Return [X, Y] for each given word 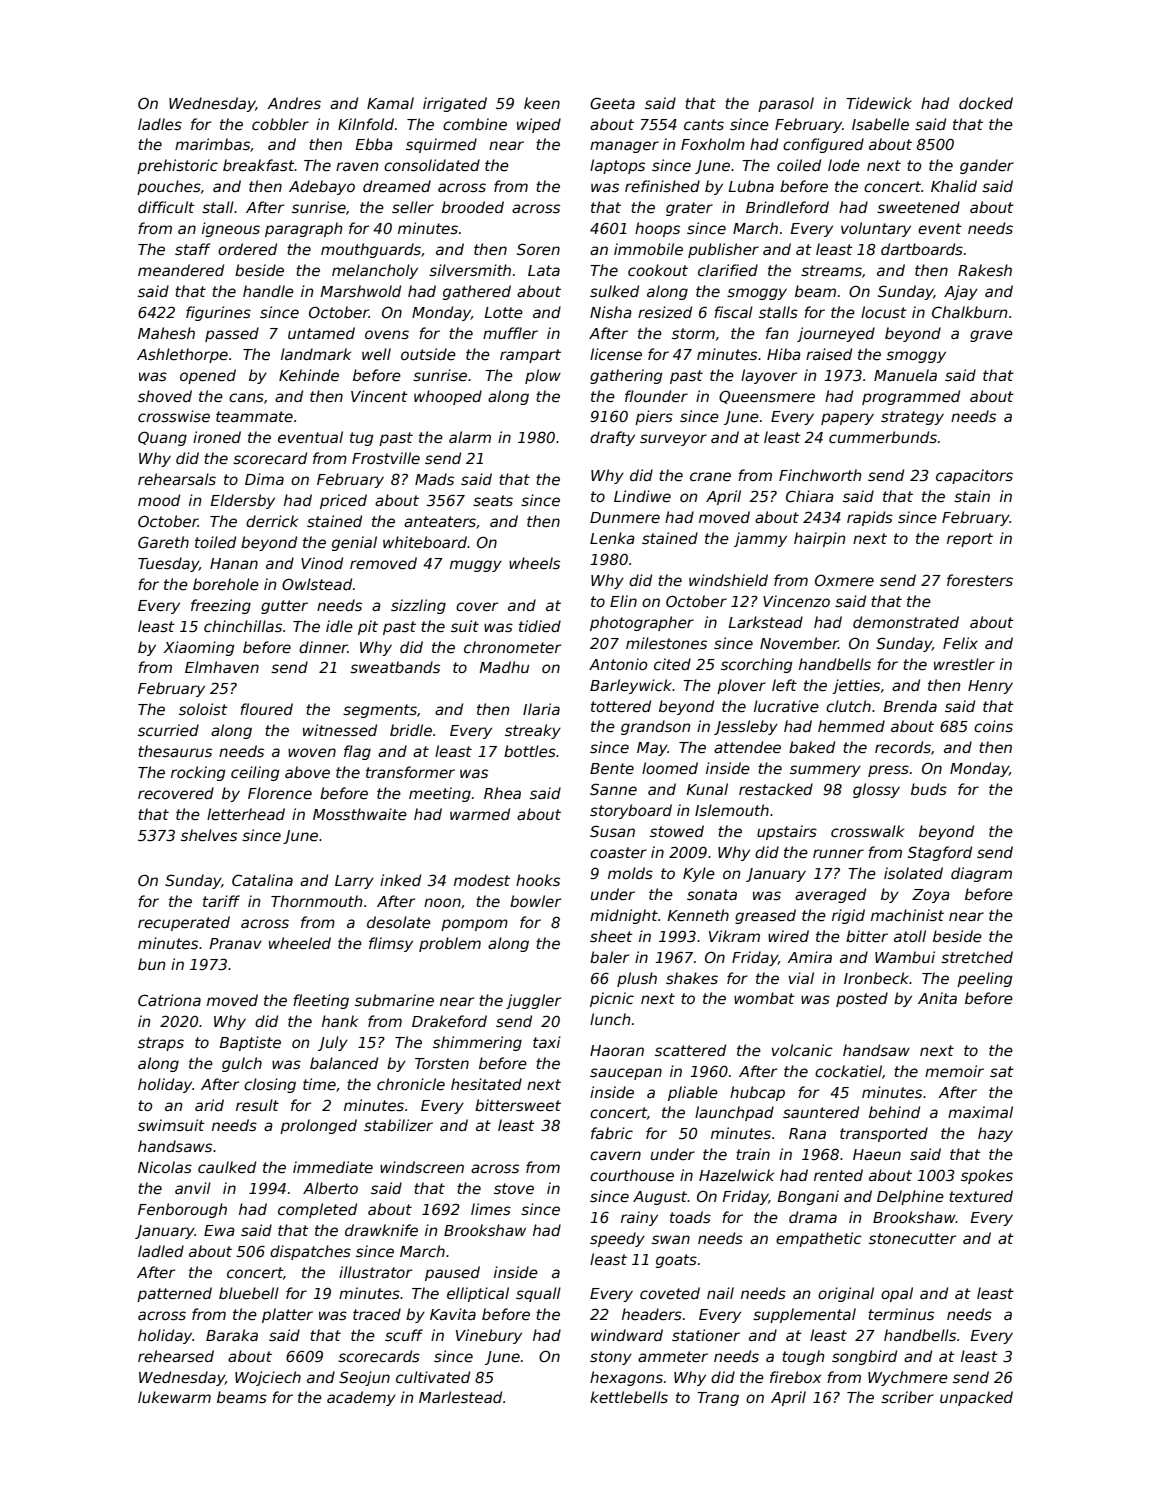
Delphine [910, 1197]
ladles [160, 124]
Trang [718, 1399]
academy [361, 1398]
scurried [168, 730]
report [970, 540]
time [319, 1084]
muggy [476, 566]
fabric [612, 1133]
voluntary [876, 229]
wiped [539, 125]
